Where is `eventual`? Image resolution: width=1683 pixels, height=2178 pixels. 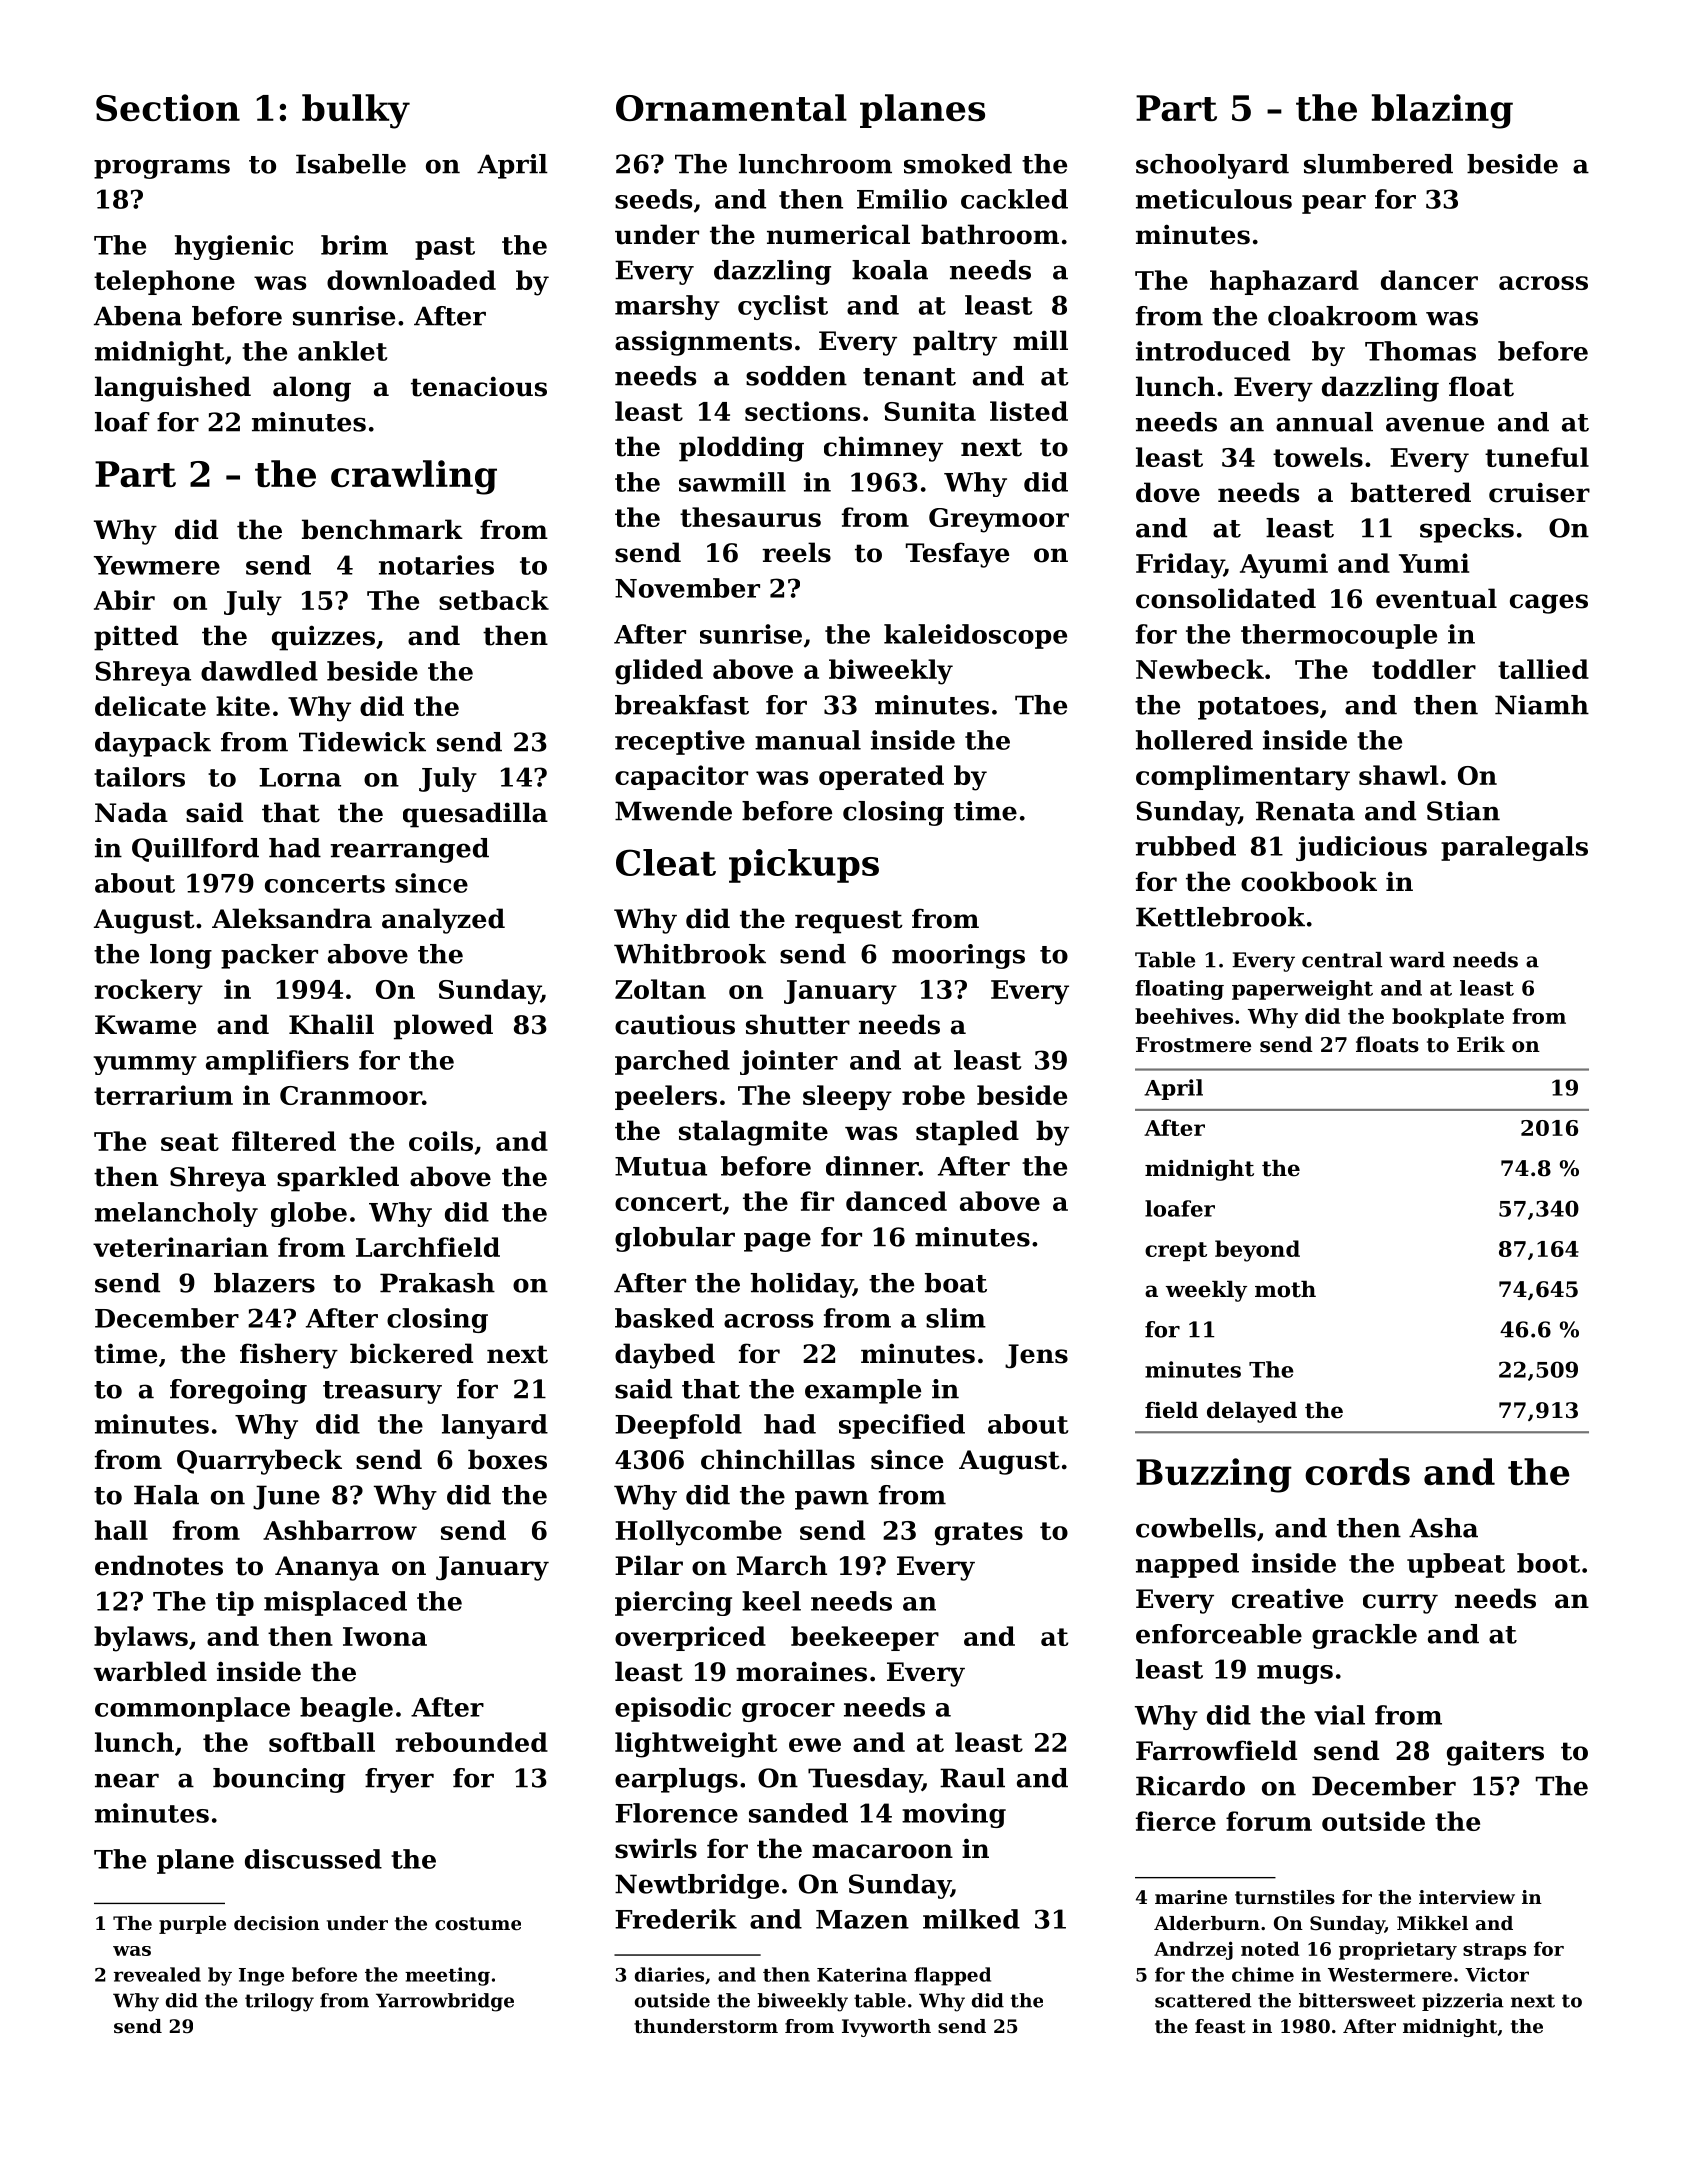
eventual is located at coordinates (1436, 598).
